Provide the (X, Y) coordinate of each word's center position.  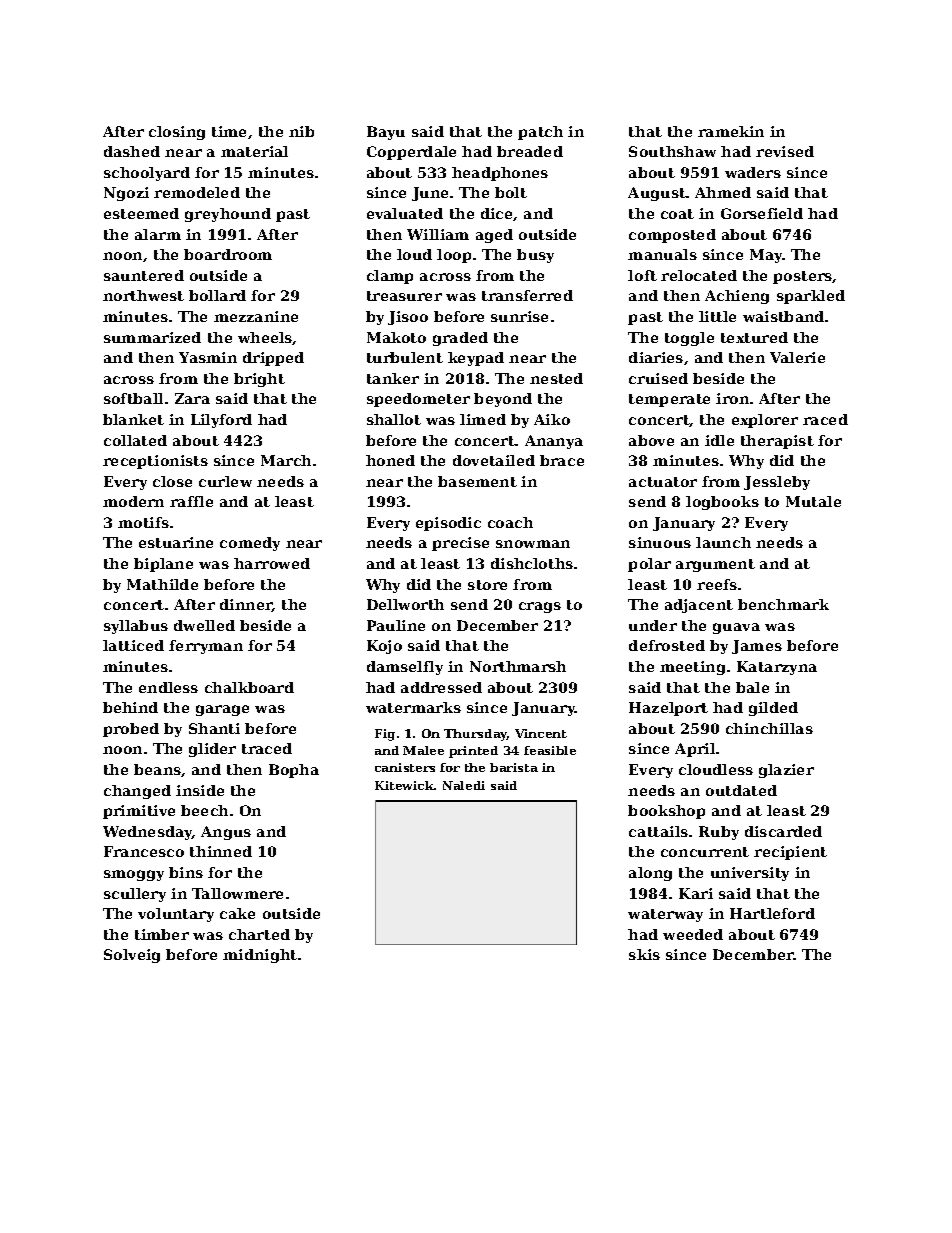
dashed (132, 151)
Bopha (294, 771)
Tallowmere (237, 893)
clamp (390, 277)
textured (754, 337)
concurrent (705, 852)
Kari (696, 893)
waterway (665, 915)
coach (510, 522)
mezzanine (256, 316)
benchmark (783, 604)
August (657, 194)
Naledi (464, 785)
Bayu (386, 133)
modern (133, 501)
